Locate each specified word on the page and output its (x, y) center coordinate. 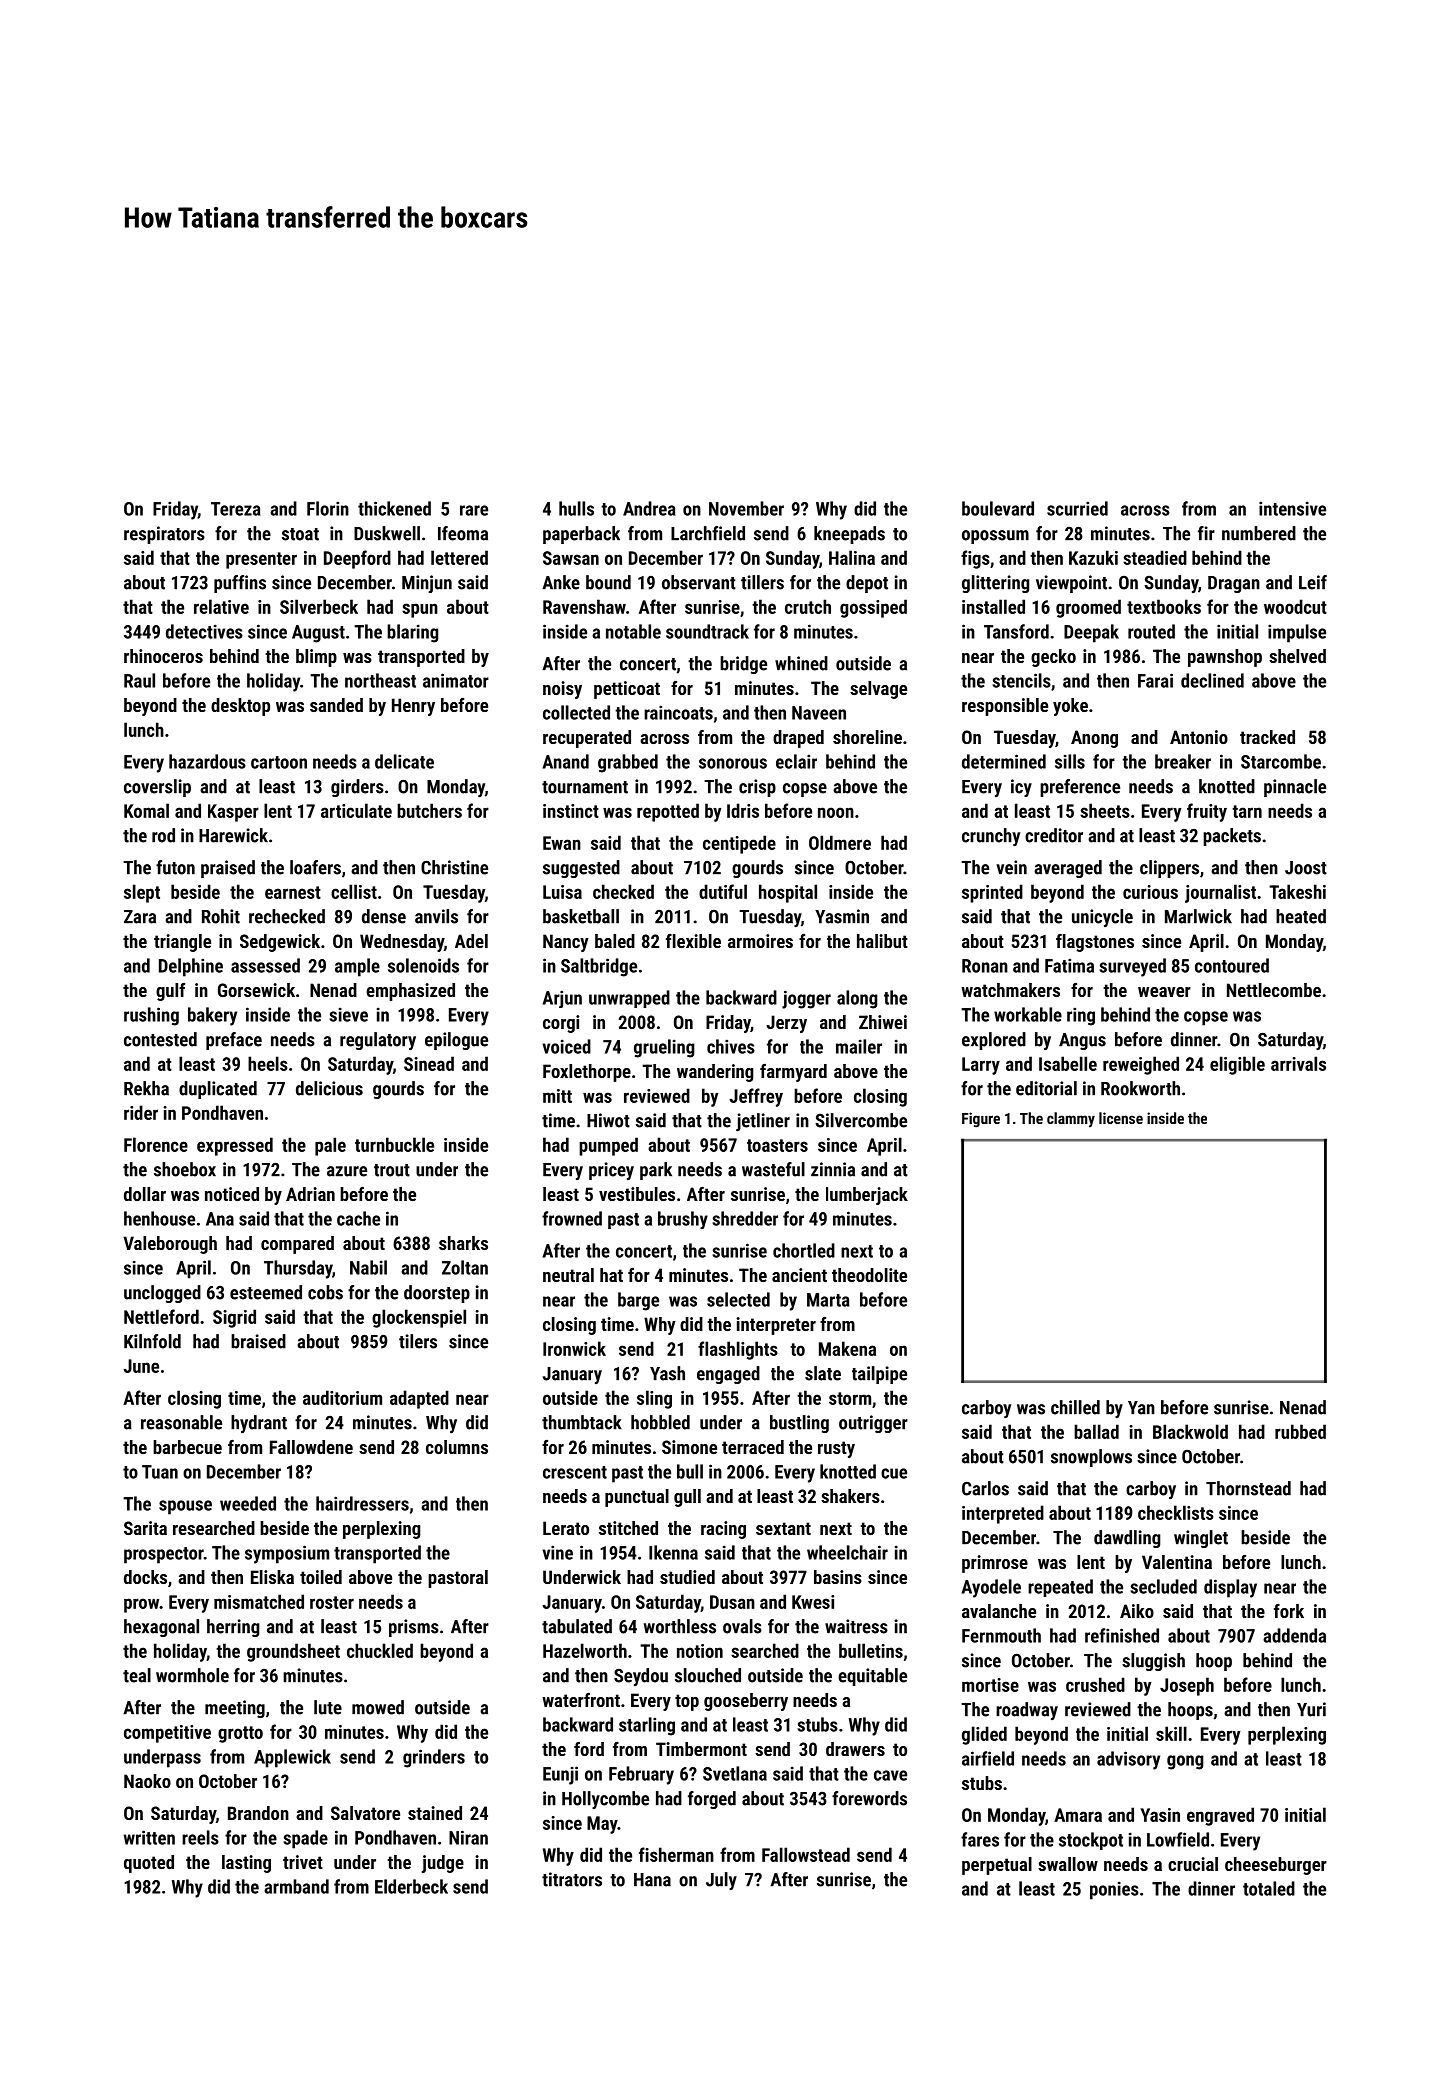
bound (608, 582)
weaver (1164, 992)
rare (474, 510)
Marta (828, 1300)
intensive (1292, 508)
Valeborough (170, 1245)
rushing (151, 1016)
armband (296, 1886)
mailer (859, 1046)
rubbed (1300, 1431)
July (721, 1881)
